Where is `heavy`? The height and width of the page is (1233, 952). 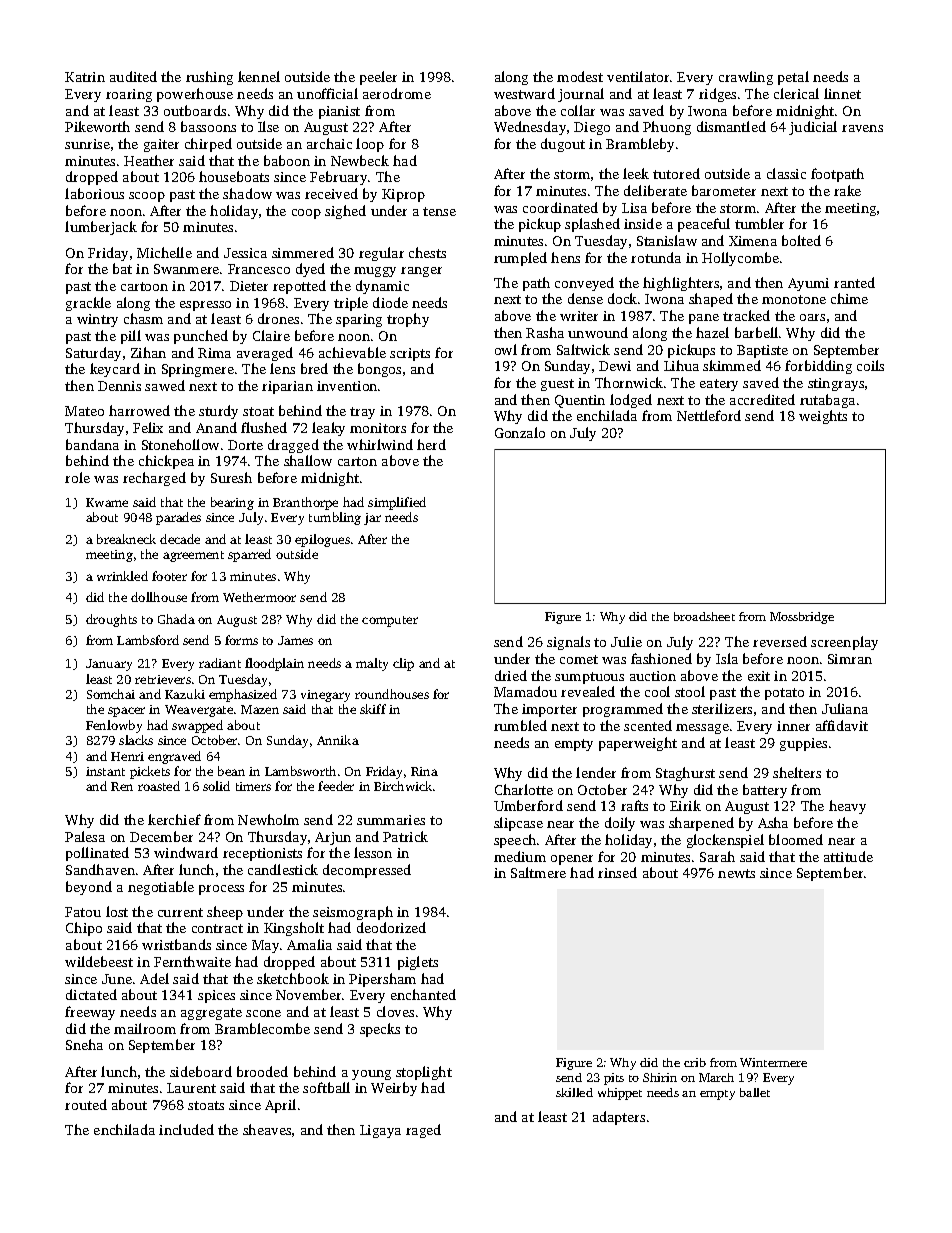 heavy is located at coordinates (847, 807).
